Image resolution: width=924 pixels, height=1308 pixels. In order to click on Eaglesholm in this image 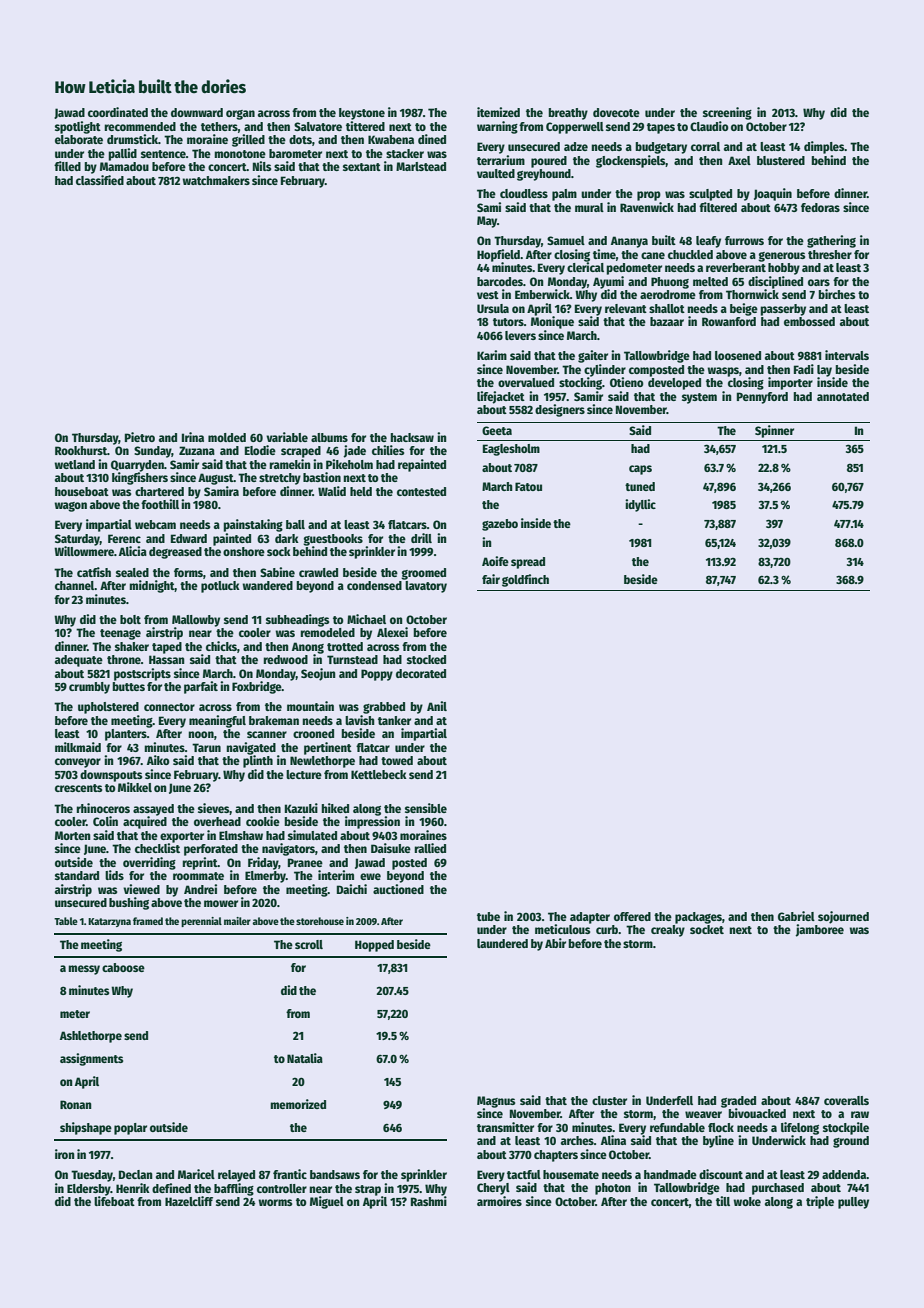, I will do `click(511, 450)`.
